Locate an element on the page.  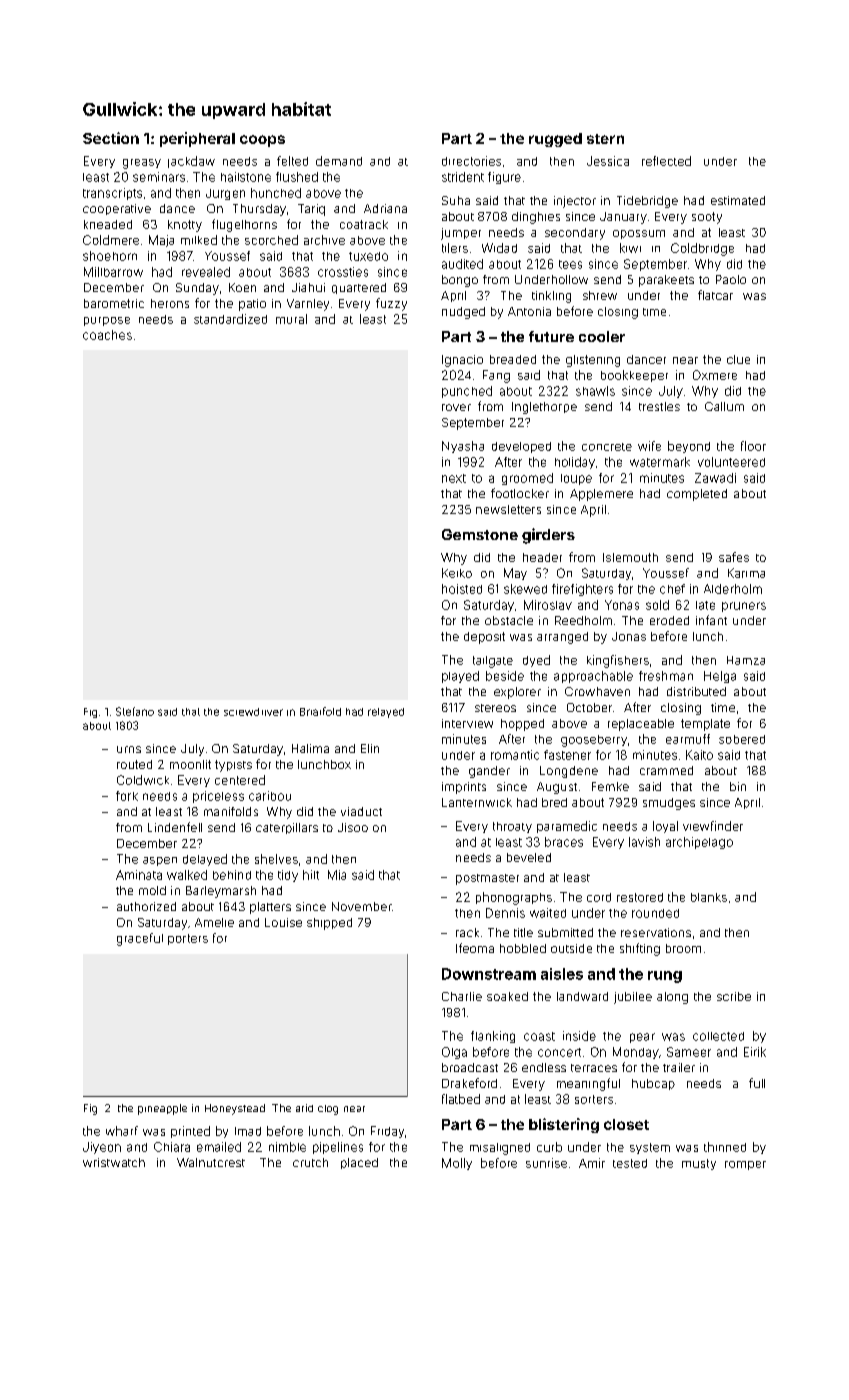
demand is located at coordinates (339, 161).
